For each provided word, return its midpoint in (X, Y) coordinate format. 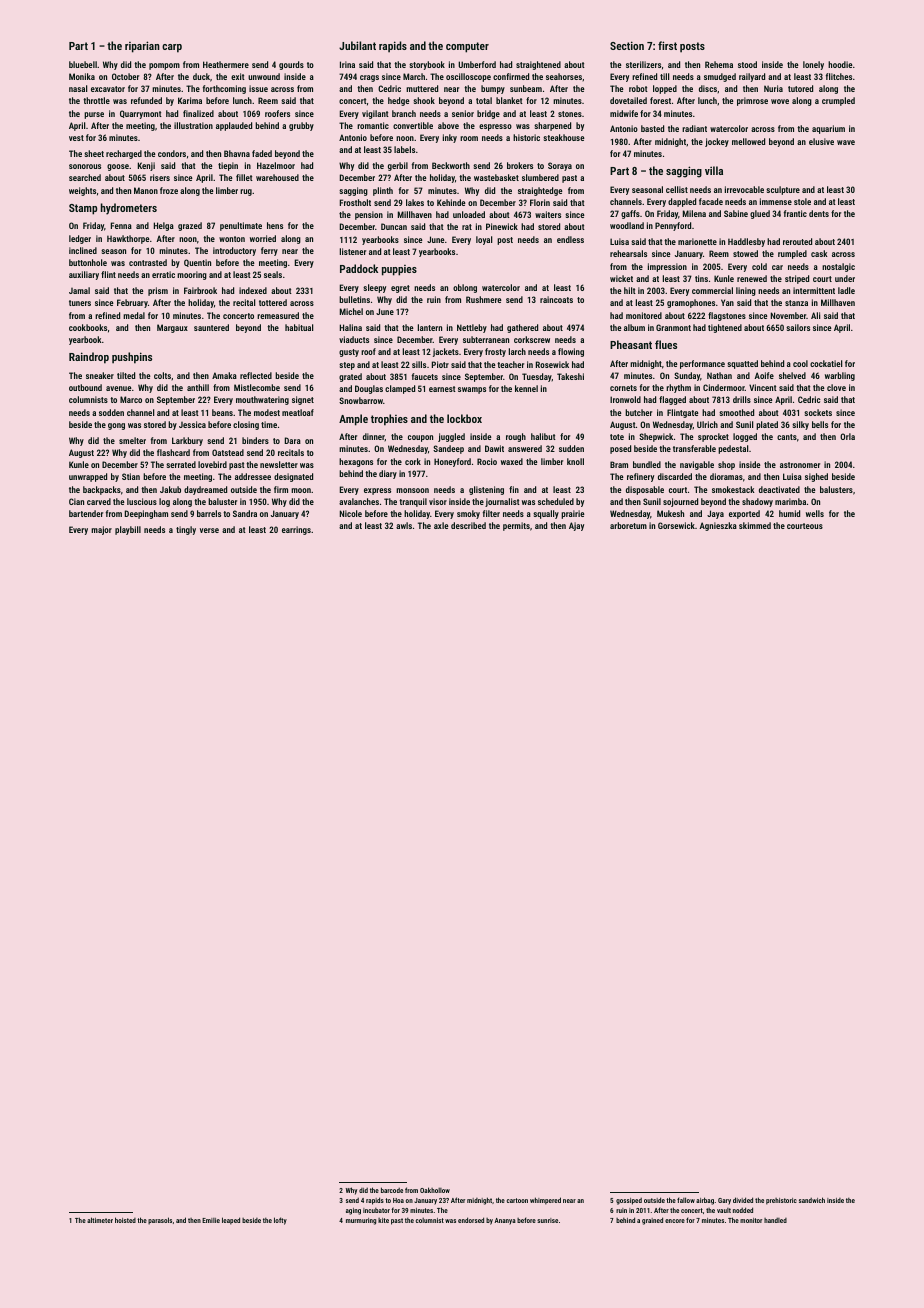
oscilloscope (468, 77)
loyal (484, 240)
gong (116, 426)
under (845, 278)
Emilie (211, 1220)
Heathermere (226, 64)
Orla (847, 436)
